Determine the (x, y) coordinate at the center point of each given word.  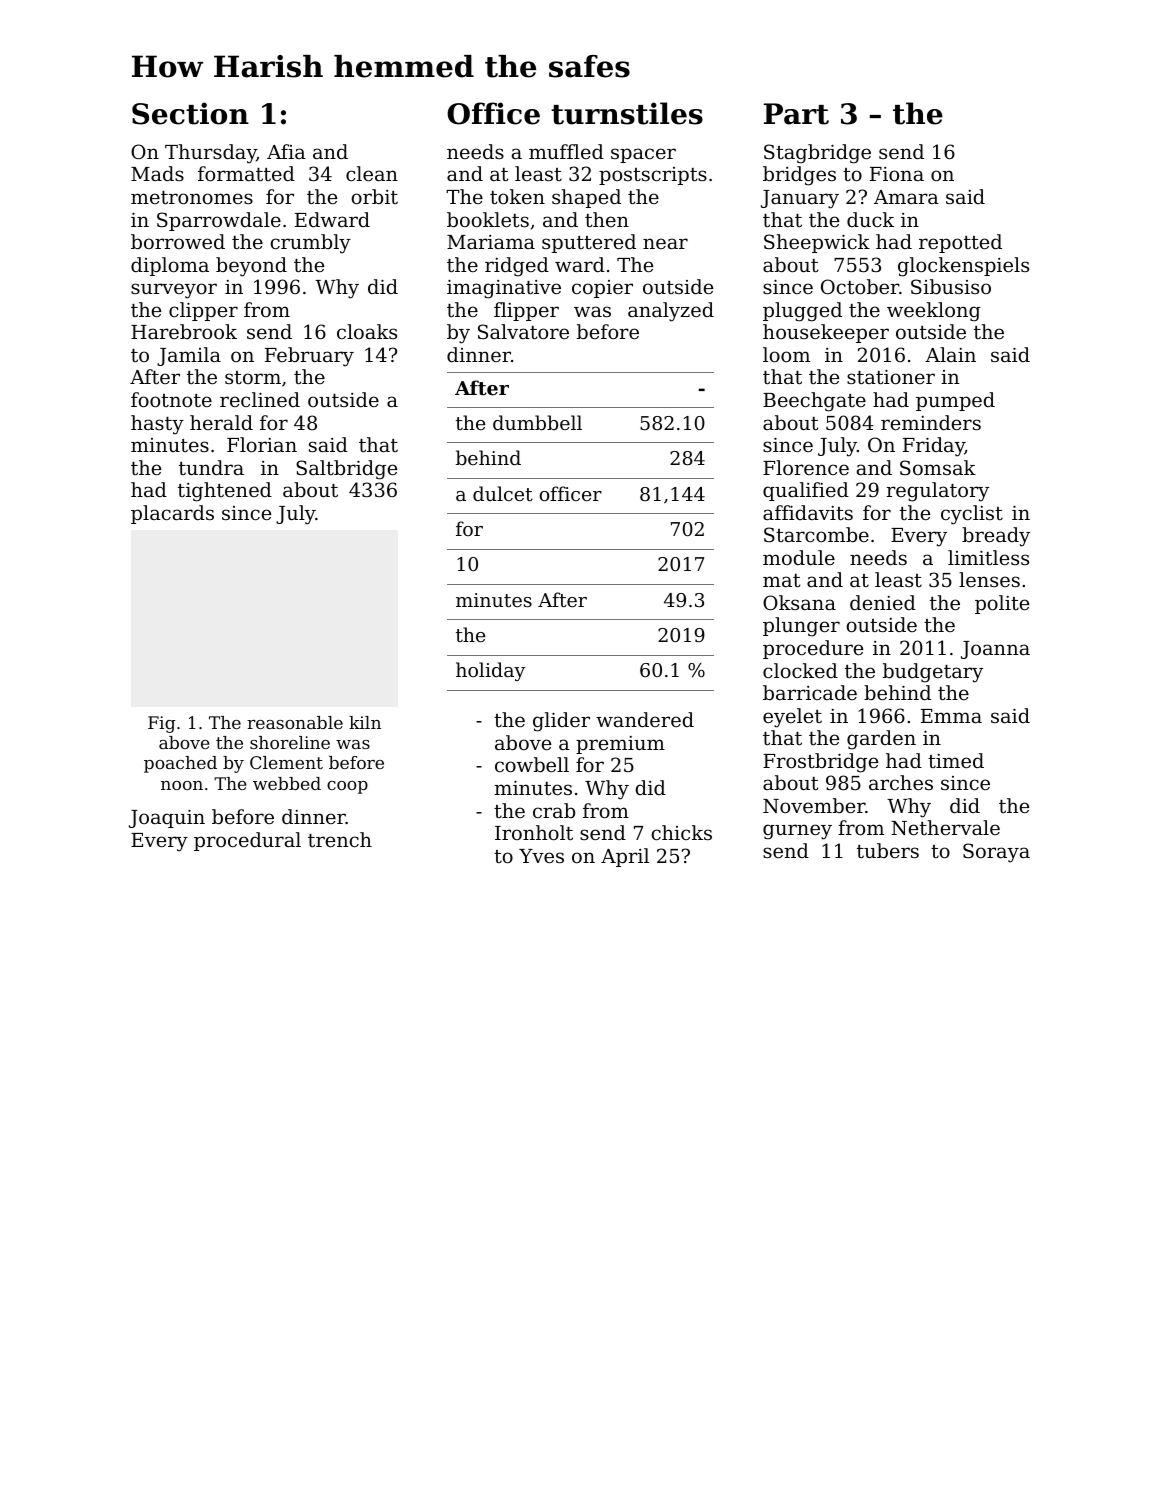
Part (796, 114)
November (814, 805)
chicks (682, 832)
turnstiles (627, 113)
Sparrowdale (219, 221)
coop (347, 787)
